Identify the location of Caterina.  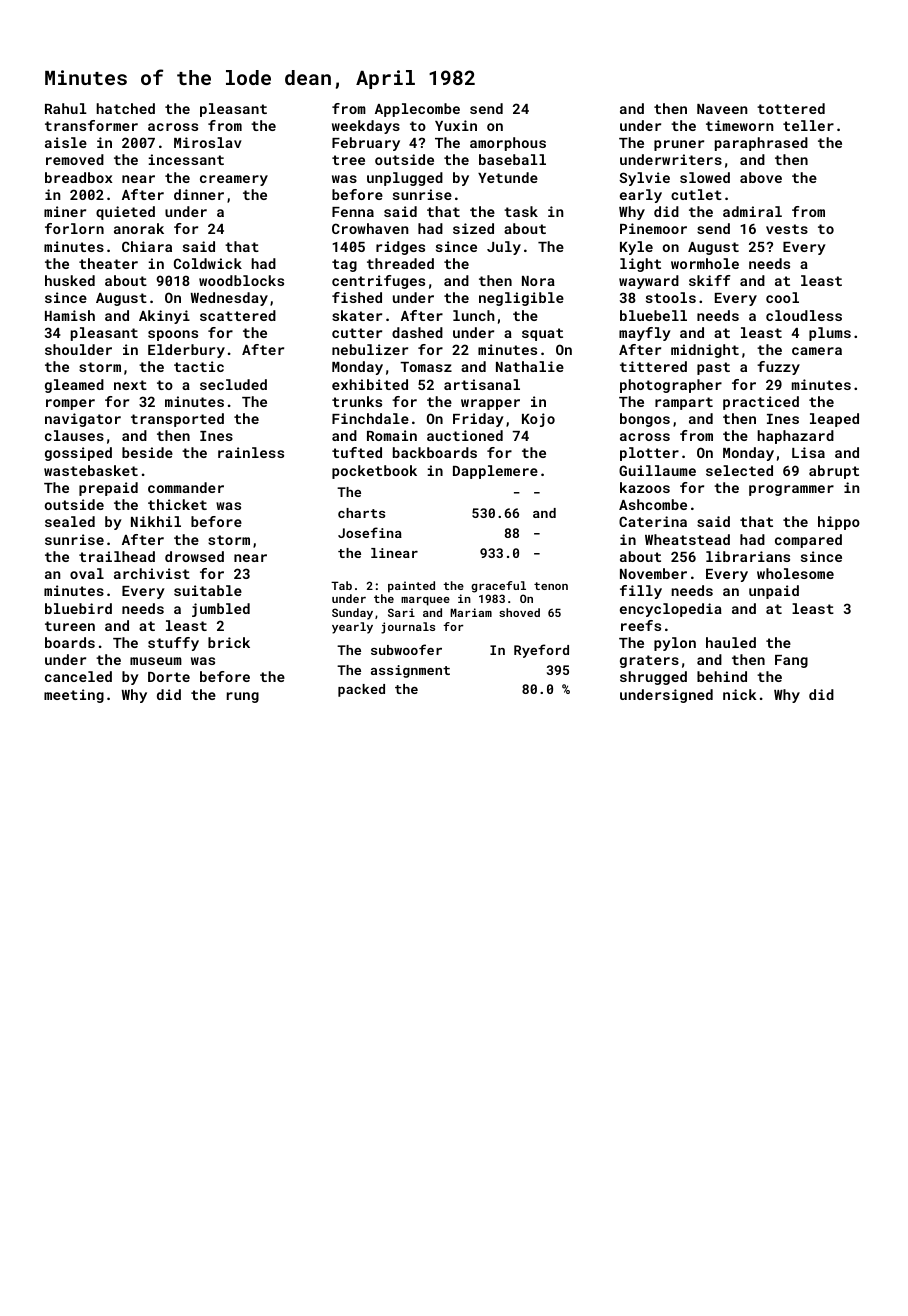
(653, 521).
